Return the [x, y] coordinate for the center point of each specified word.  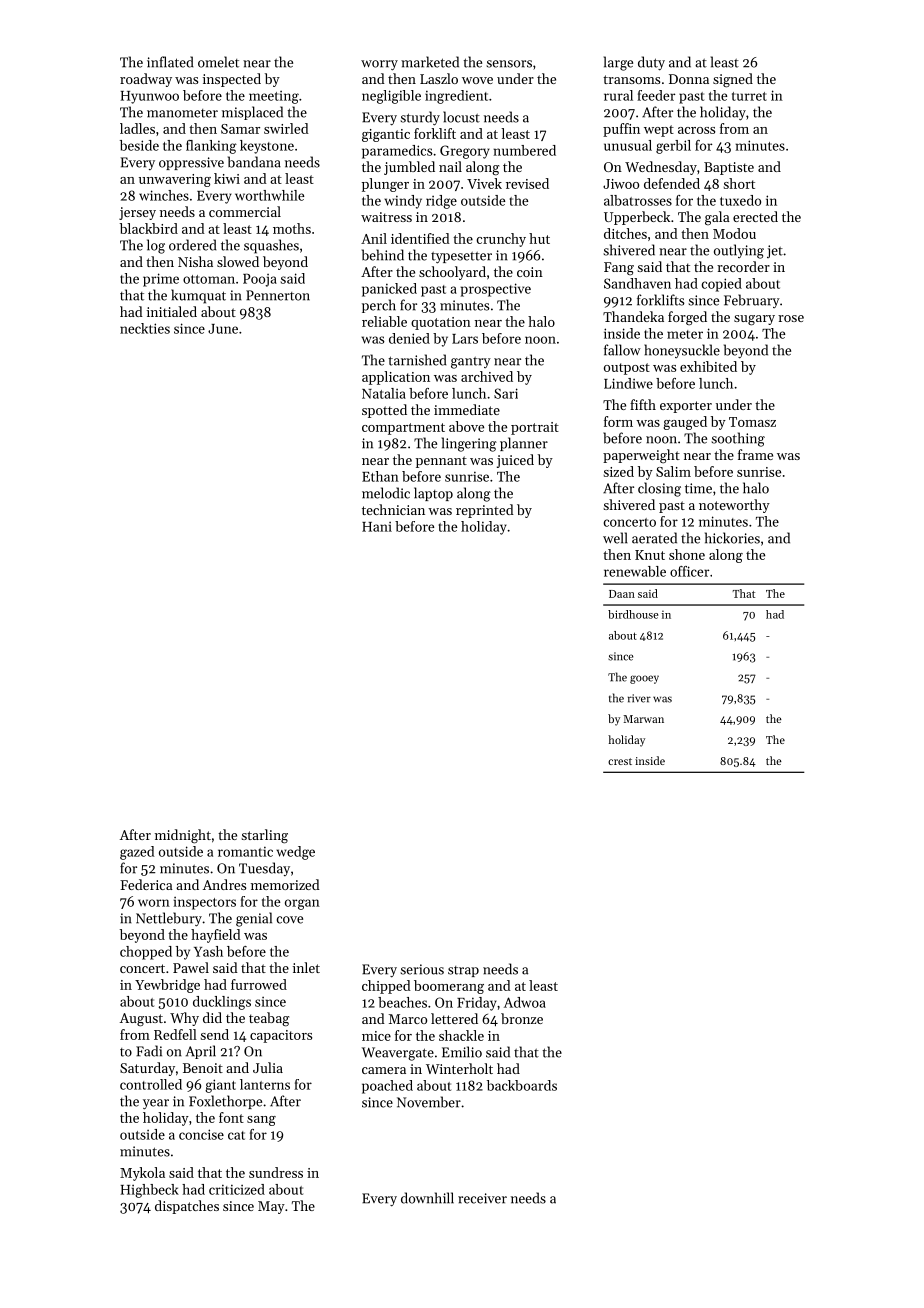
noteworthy [734, 506]
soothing [738, 439]
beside [139, 145]
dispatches [187, 1207]
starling [264, 836]
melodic [386, 493]
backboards [522, 1085]
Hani [377, 527]
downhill [427, 1198]
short [739, 183]
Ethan [380, 476]
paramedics [397, 152]
